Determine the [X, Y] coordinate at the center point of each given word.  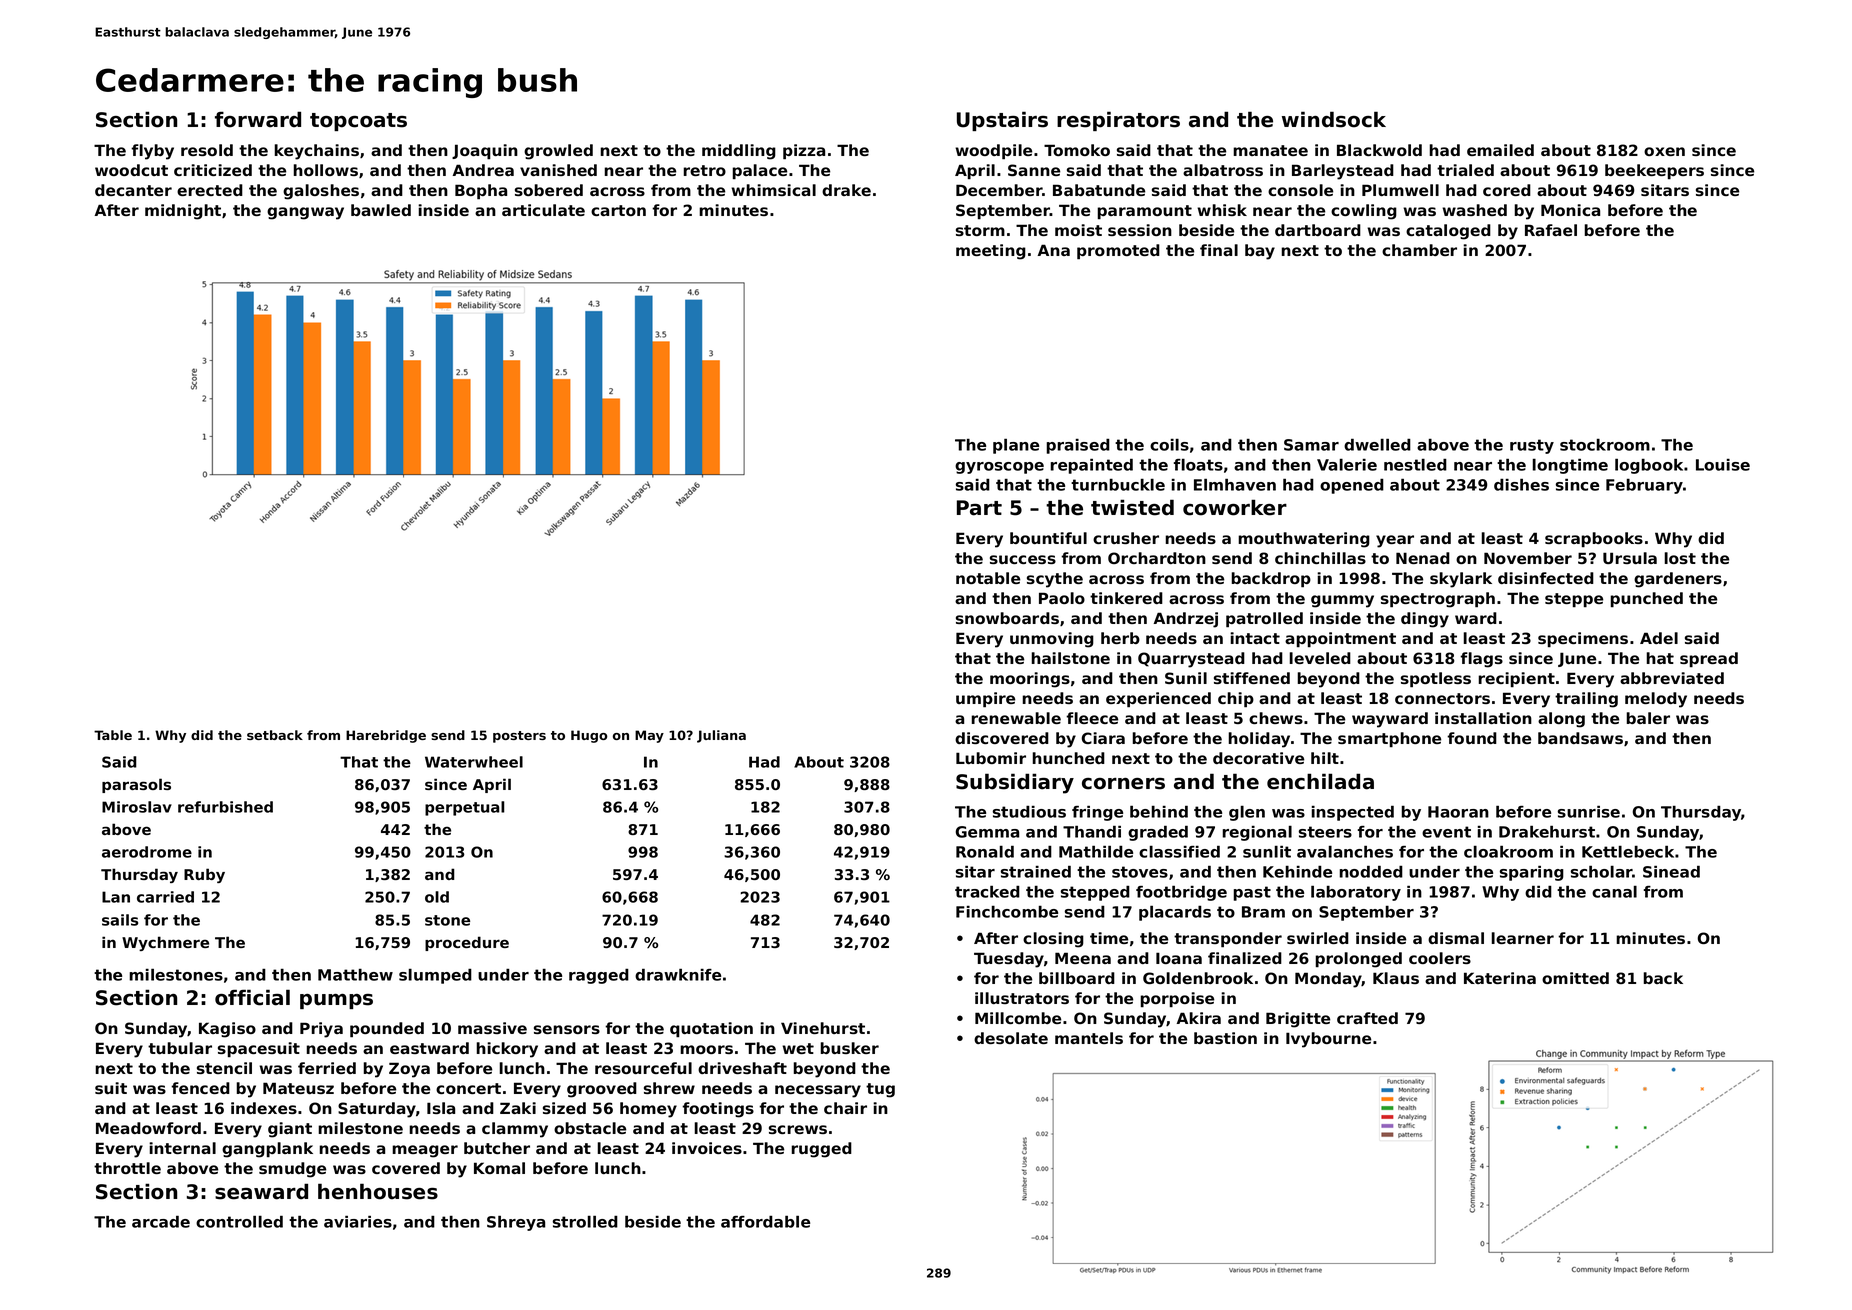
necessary [818, 1091]
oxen [1664, 151]
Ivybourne [1328, 1040]
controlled [239, 1221]
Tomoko [1077, 150]
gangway [305, 213]
